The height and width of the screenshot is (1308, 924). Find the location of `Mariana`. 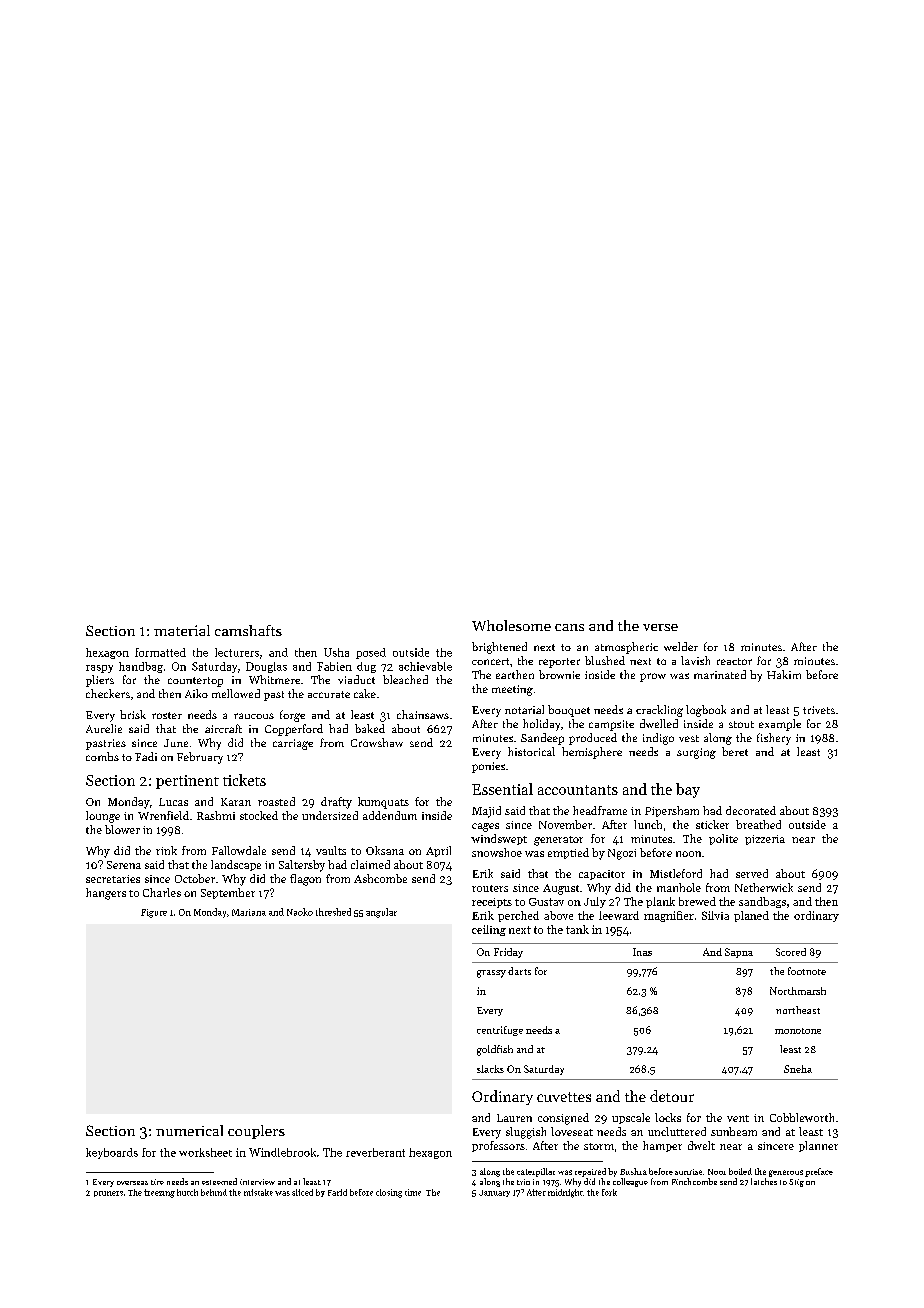

Mariana is located at coordinates (249, 912).
